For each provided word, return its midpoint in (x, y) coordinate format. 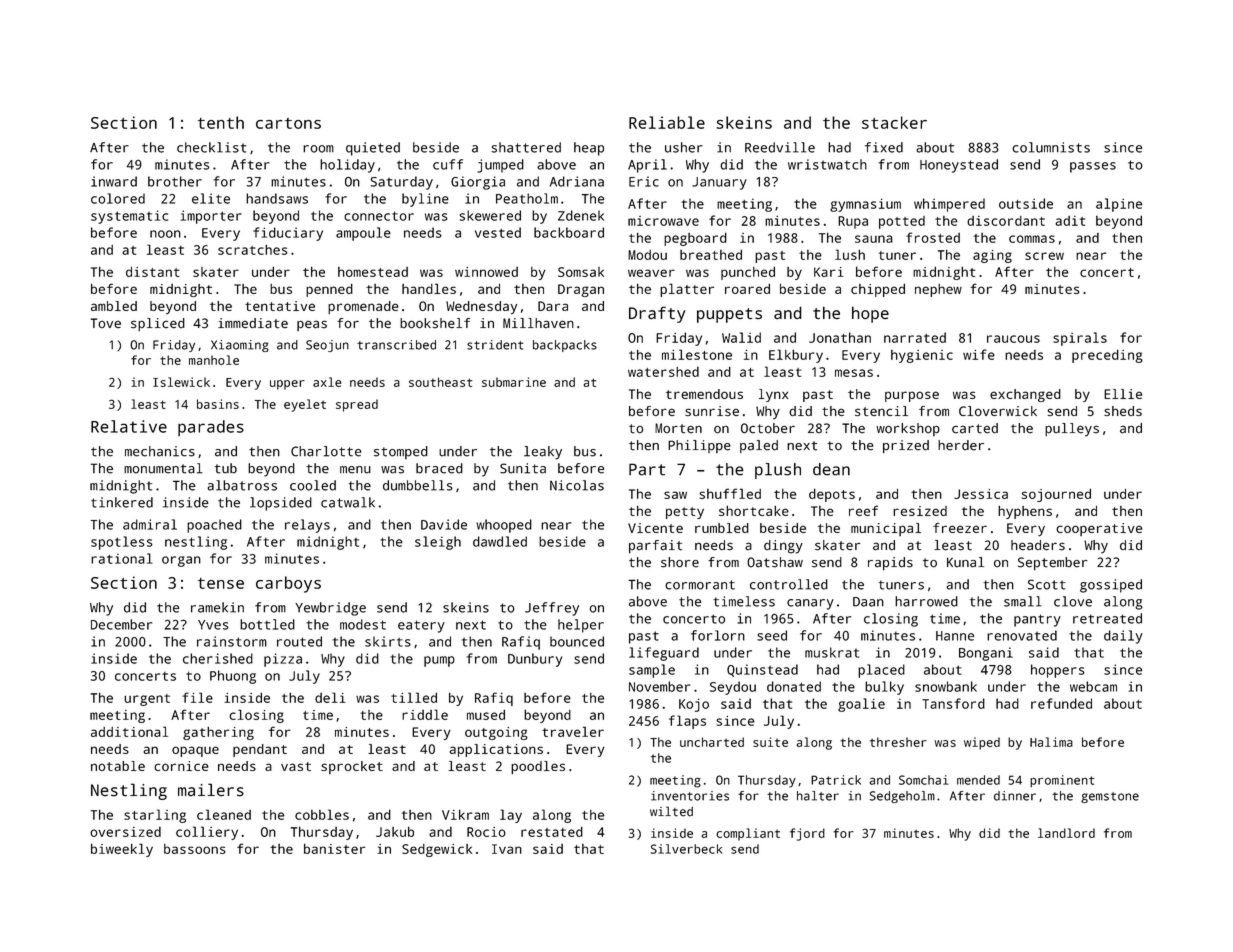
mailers (211, 790)
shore (680, 562)
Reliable (667, 122)
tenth (221, 122)
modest (363, 624)
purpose (912, 396)
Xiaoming (240, 346)
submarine (514, 382)
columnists (1051, 147)
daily (1123, 637)
